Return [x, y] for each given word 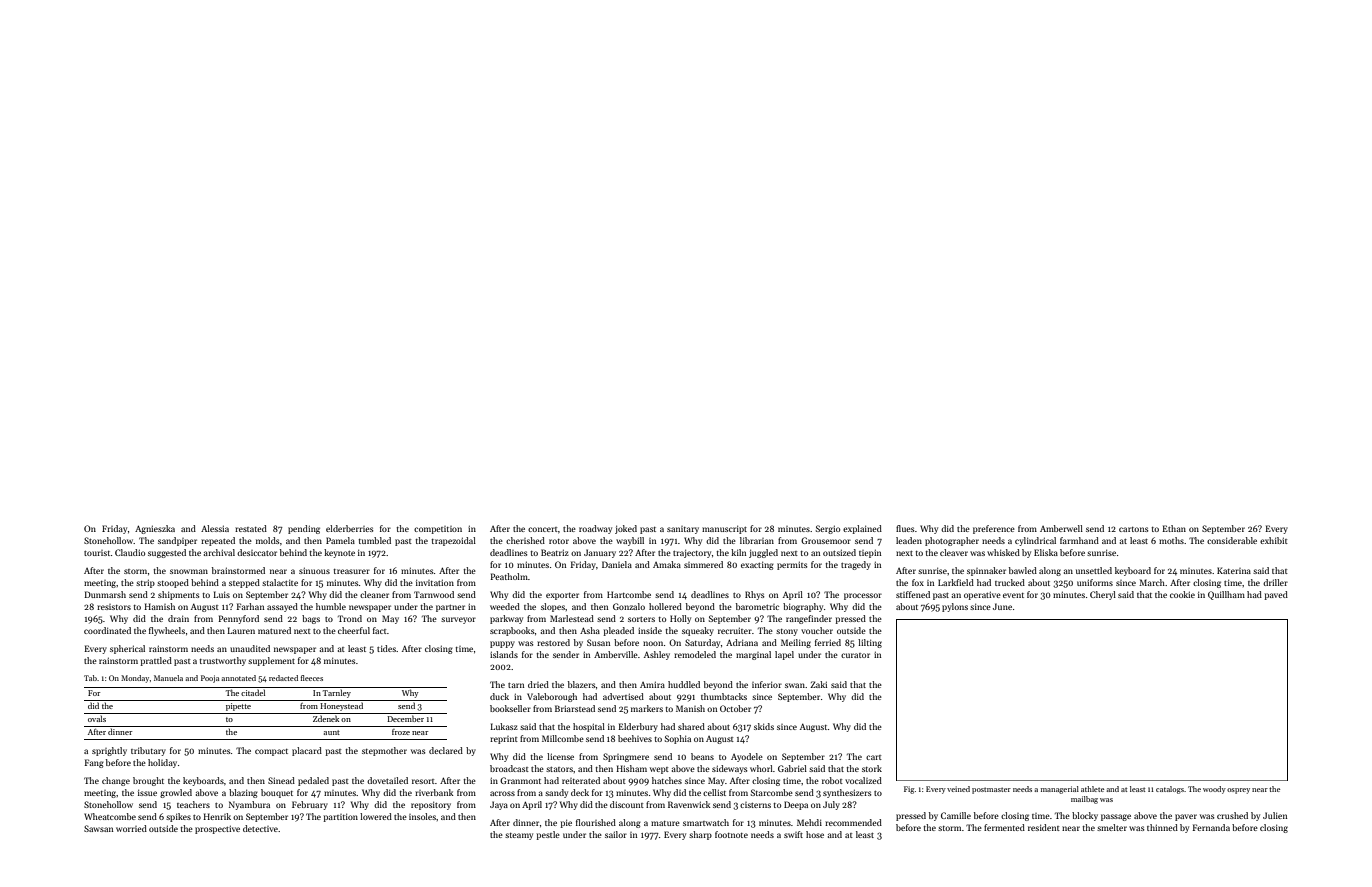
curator [855, 655]
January [600, 553]
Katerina [1234, 570]
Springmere [626, 757]
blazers [582, 684]
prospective [217, 829]
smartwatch [706, 822]
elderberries [349, 528]
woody [1214, 790]
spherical [127, 649]
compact [271, 752]
